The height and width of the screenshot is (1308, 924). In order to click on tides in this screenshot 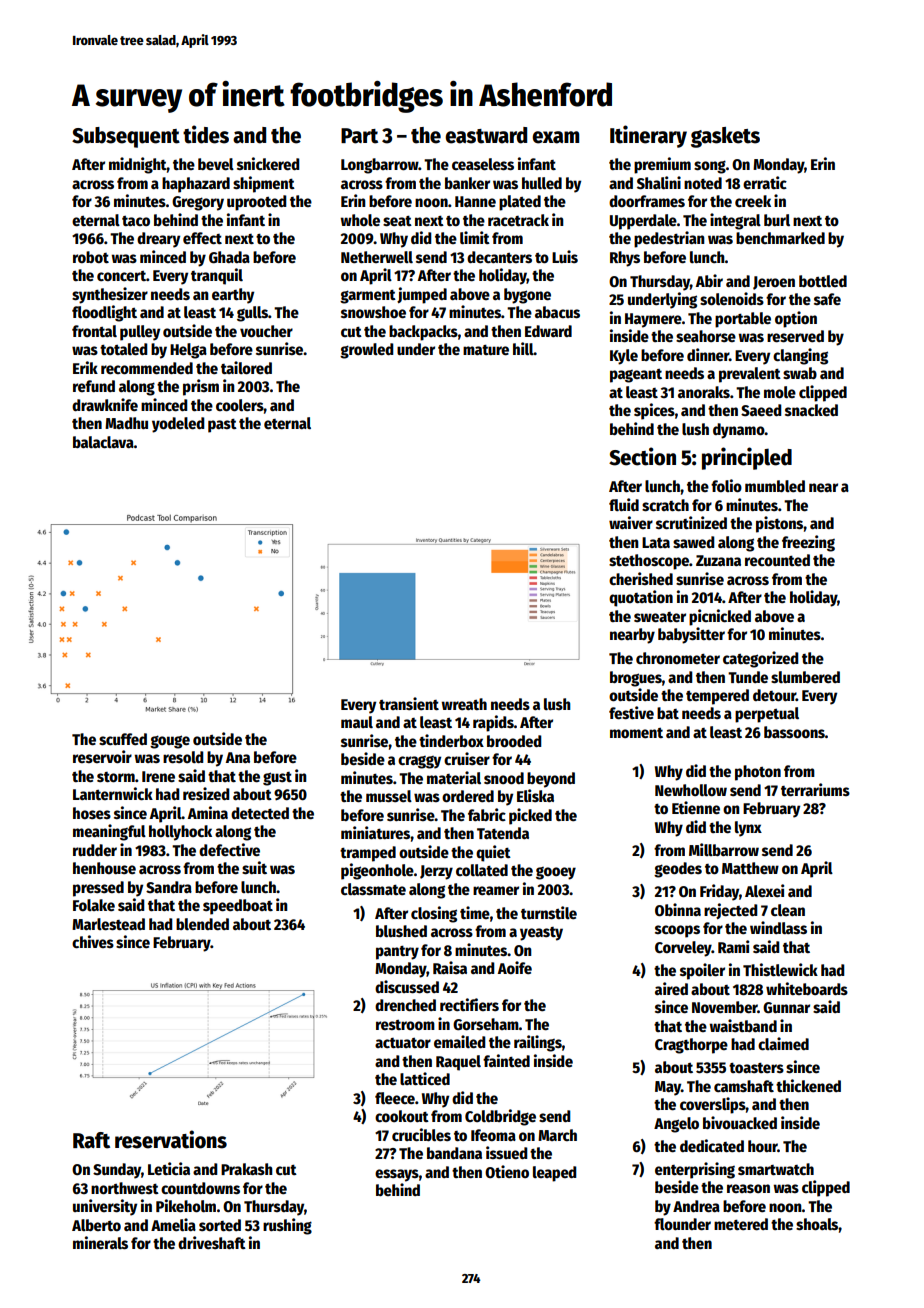, I will do `click(206, 134)`.
